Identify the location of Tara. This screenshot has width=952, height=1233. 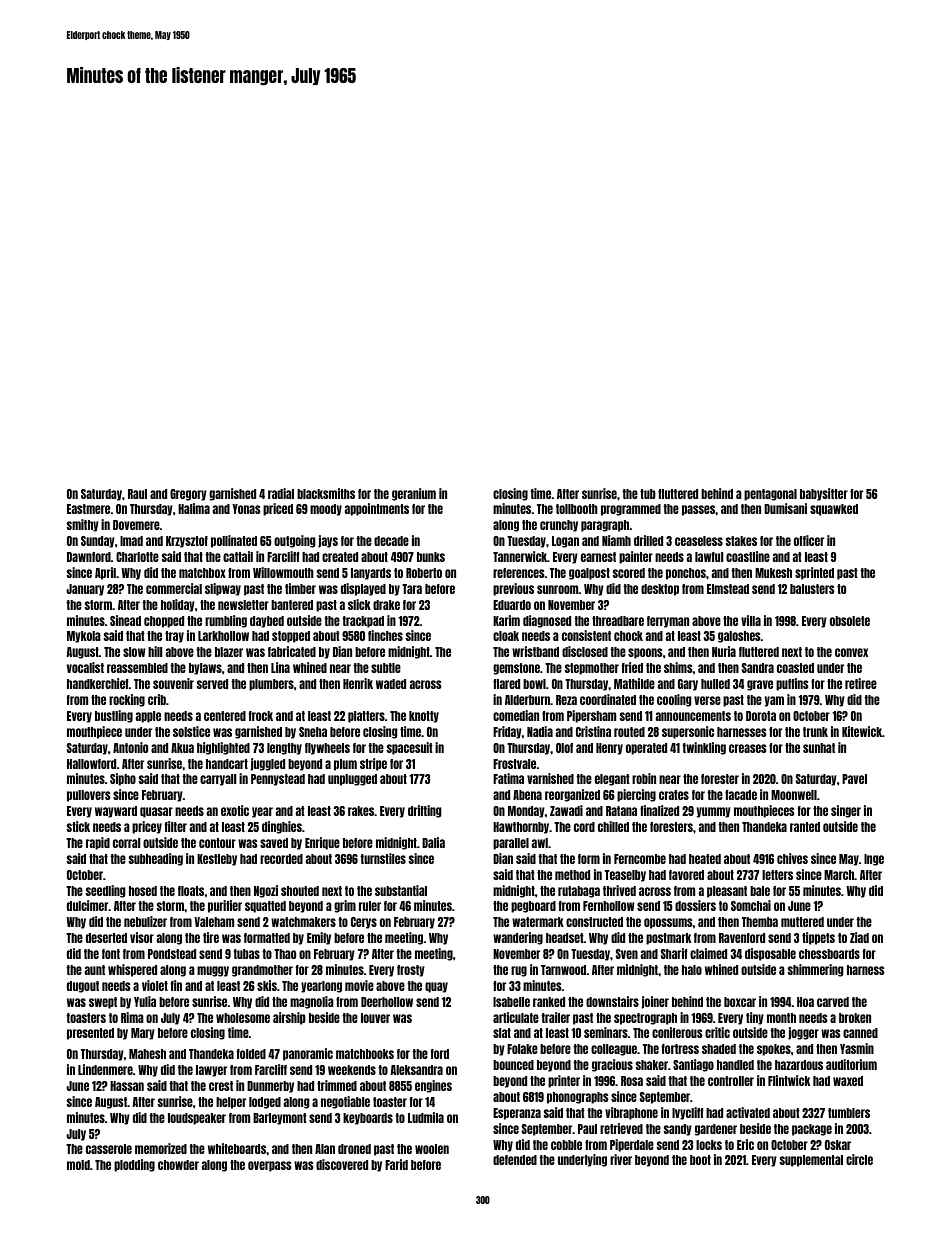
(412, 589).
